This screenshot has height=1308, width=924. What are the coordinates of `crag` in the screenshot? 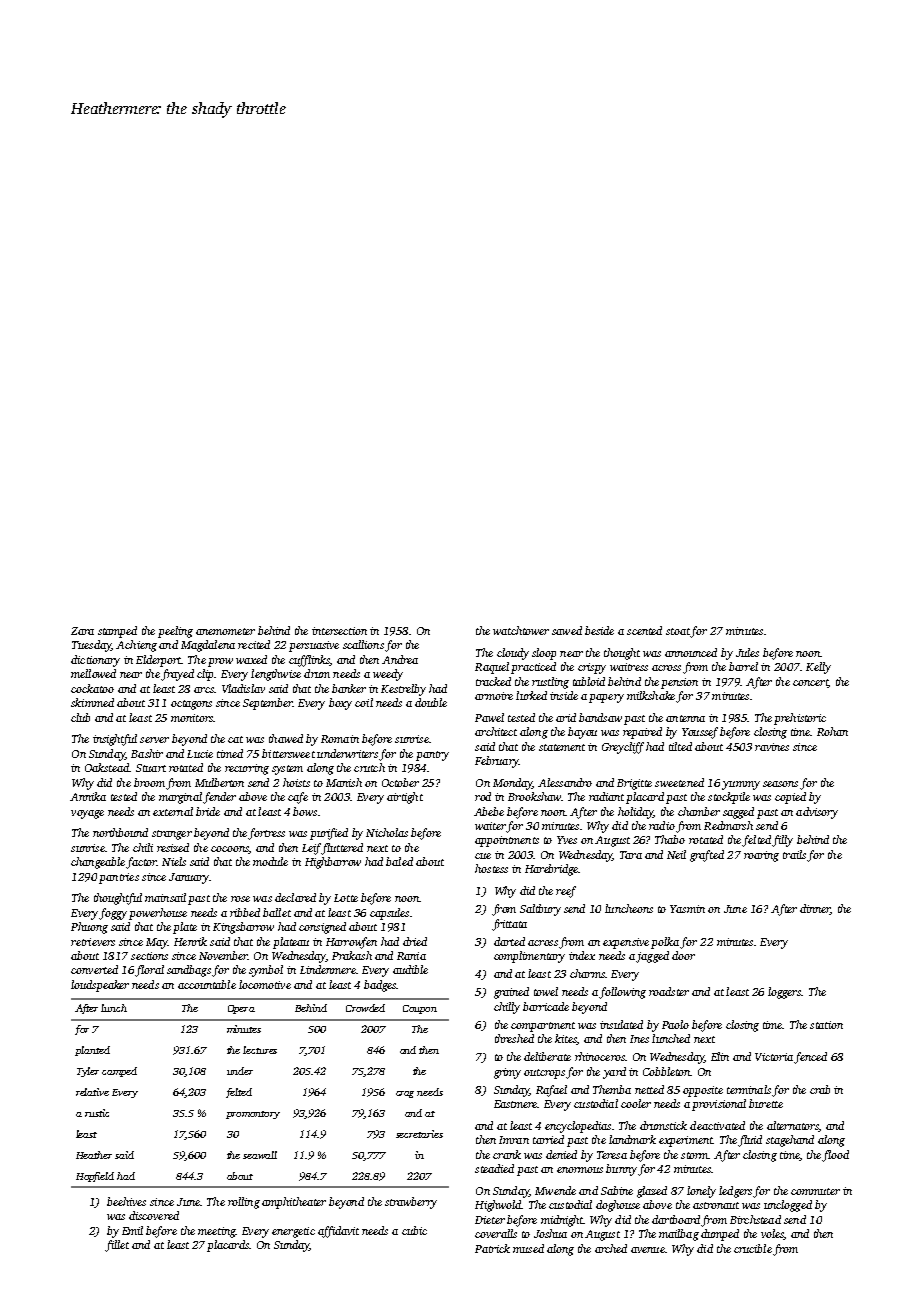 It's located at (405, 1094).
